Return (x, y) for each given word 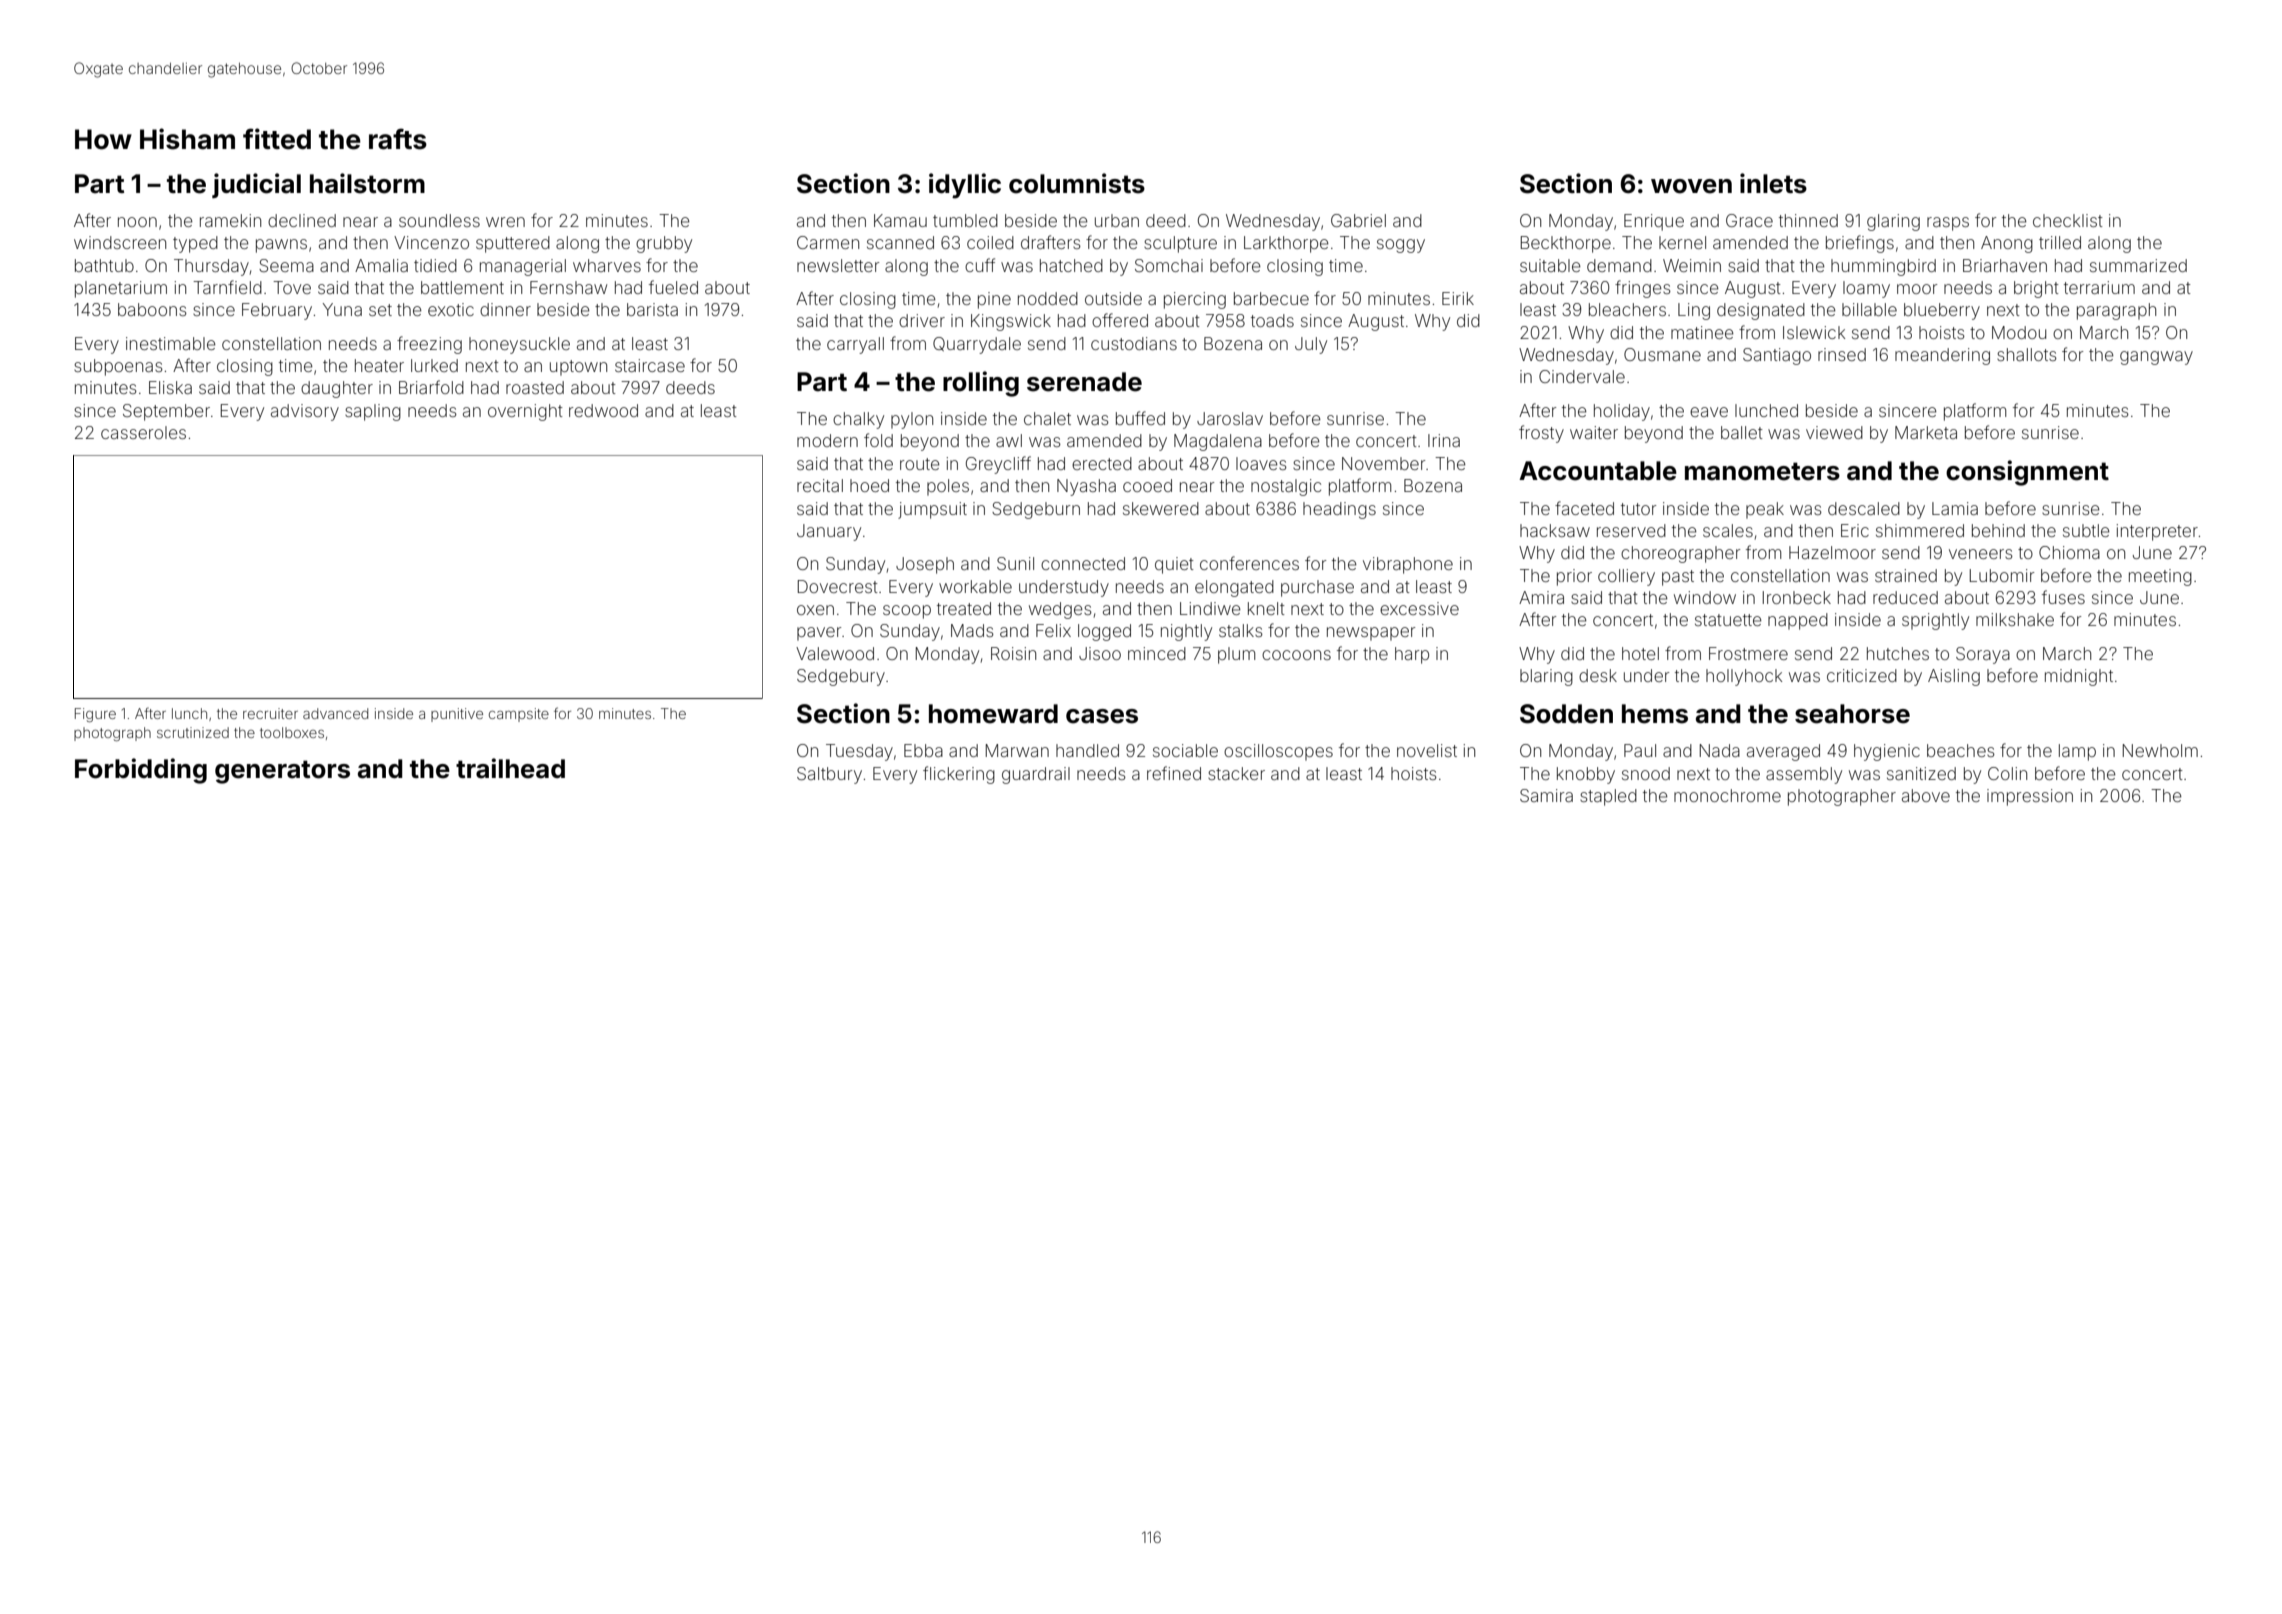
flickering (959, 775)
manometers (1762, 471)
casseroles (143, 432)
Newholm (2160, 750)
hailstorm (367, 183)
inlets (1773, 183)
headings (1339, 510)
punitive (457, 715)
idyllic (965, 186)
